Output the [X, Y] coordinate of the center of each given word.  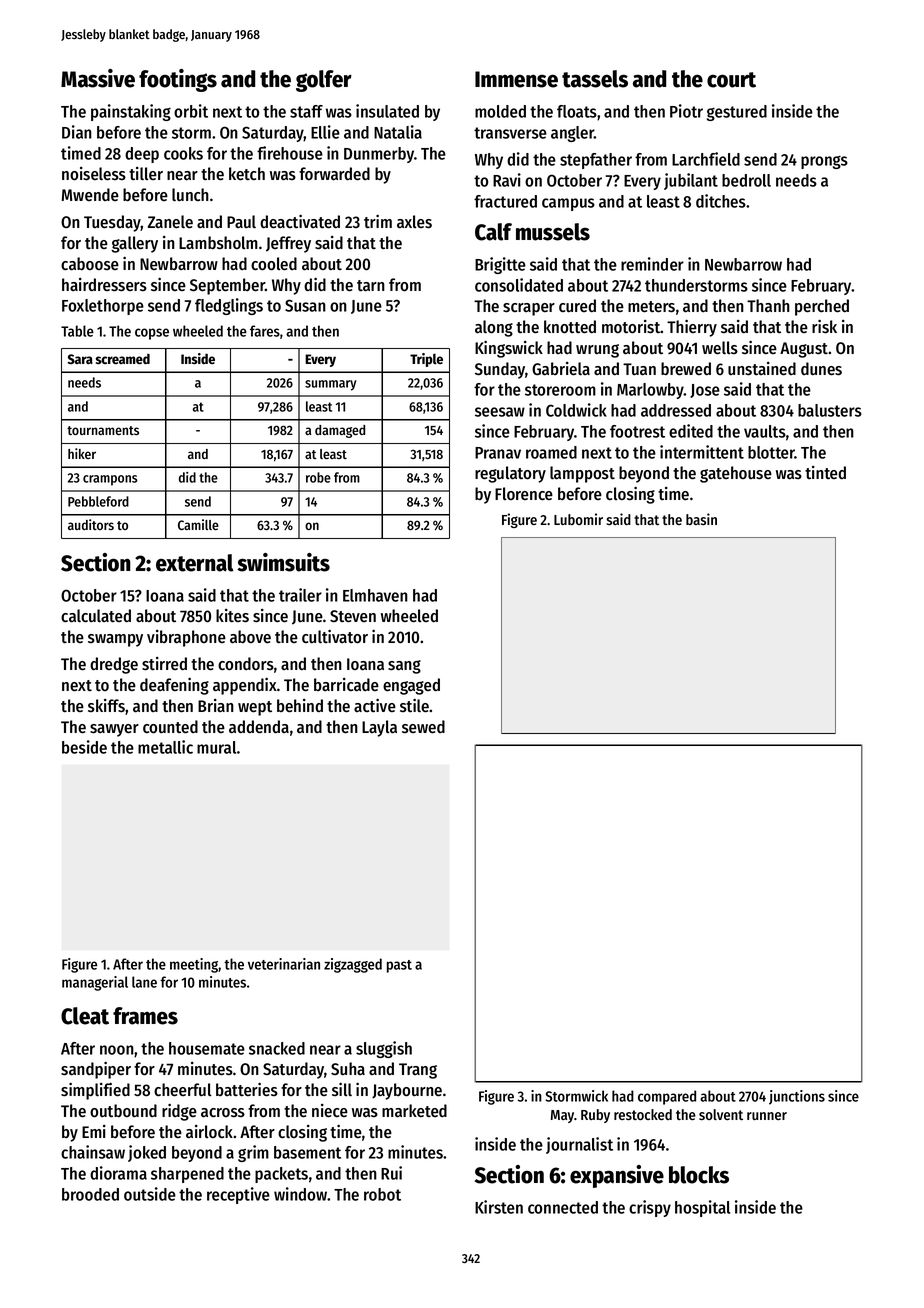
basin [701, 519]
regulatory [510, 474]
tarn [371, 286]
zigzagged [353, 965]
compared [667, 1097]
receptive [238, 1195]
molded [500, 111]
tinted [825, 472]
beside [84, 747]
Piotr [686, 111]
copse [152, 334]
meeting [194, 965]
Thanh [768, 306]
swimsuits [283, 562]
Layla [379, 728]
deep [142, 155]
